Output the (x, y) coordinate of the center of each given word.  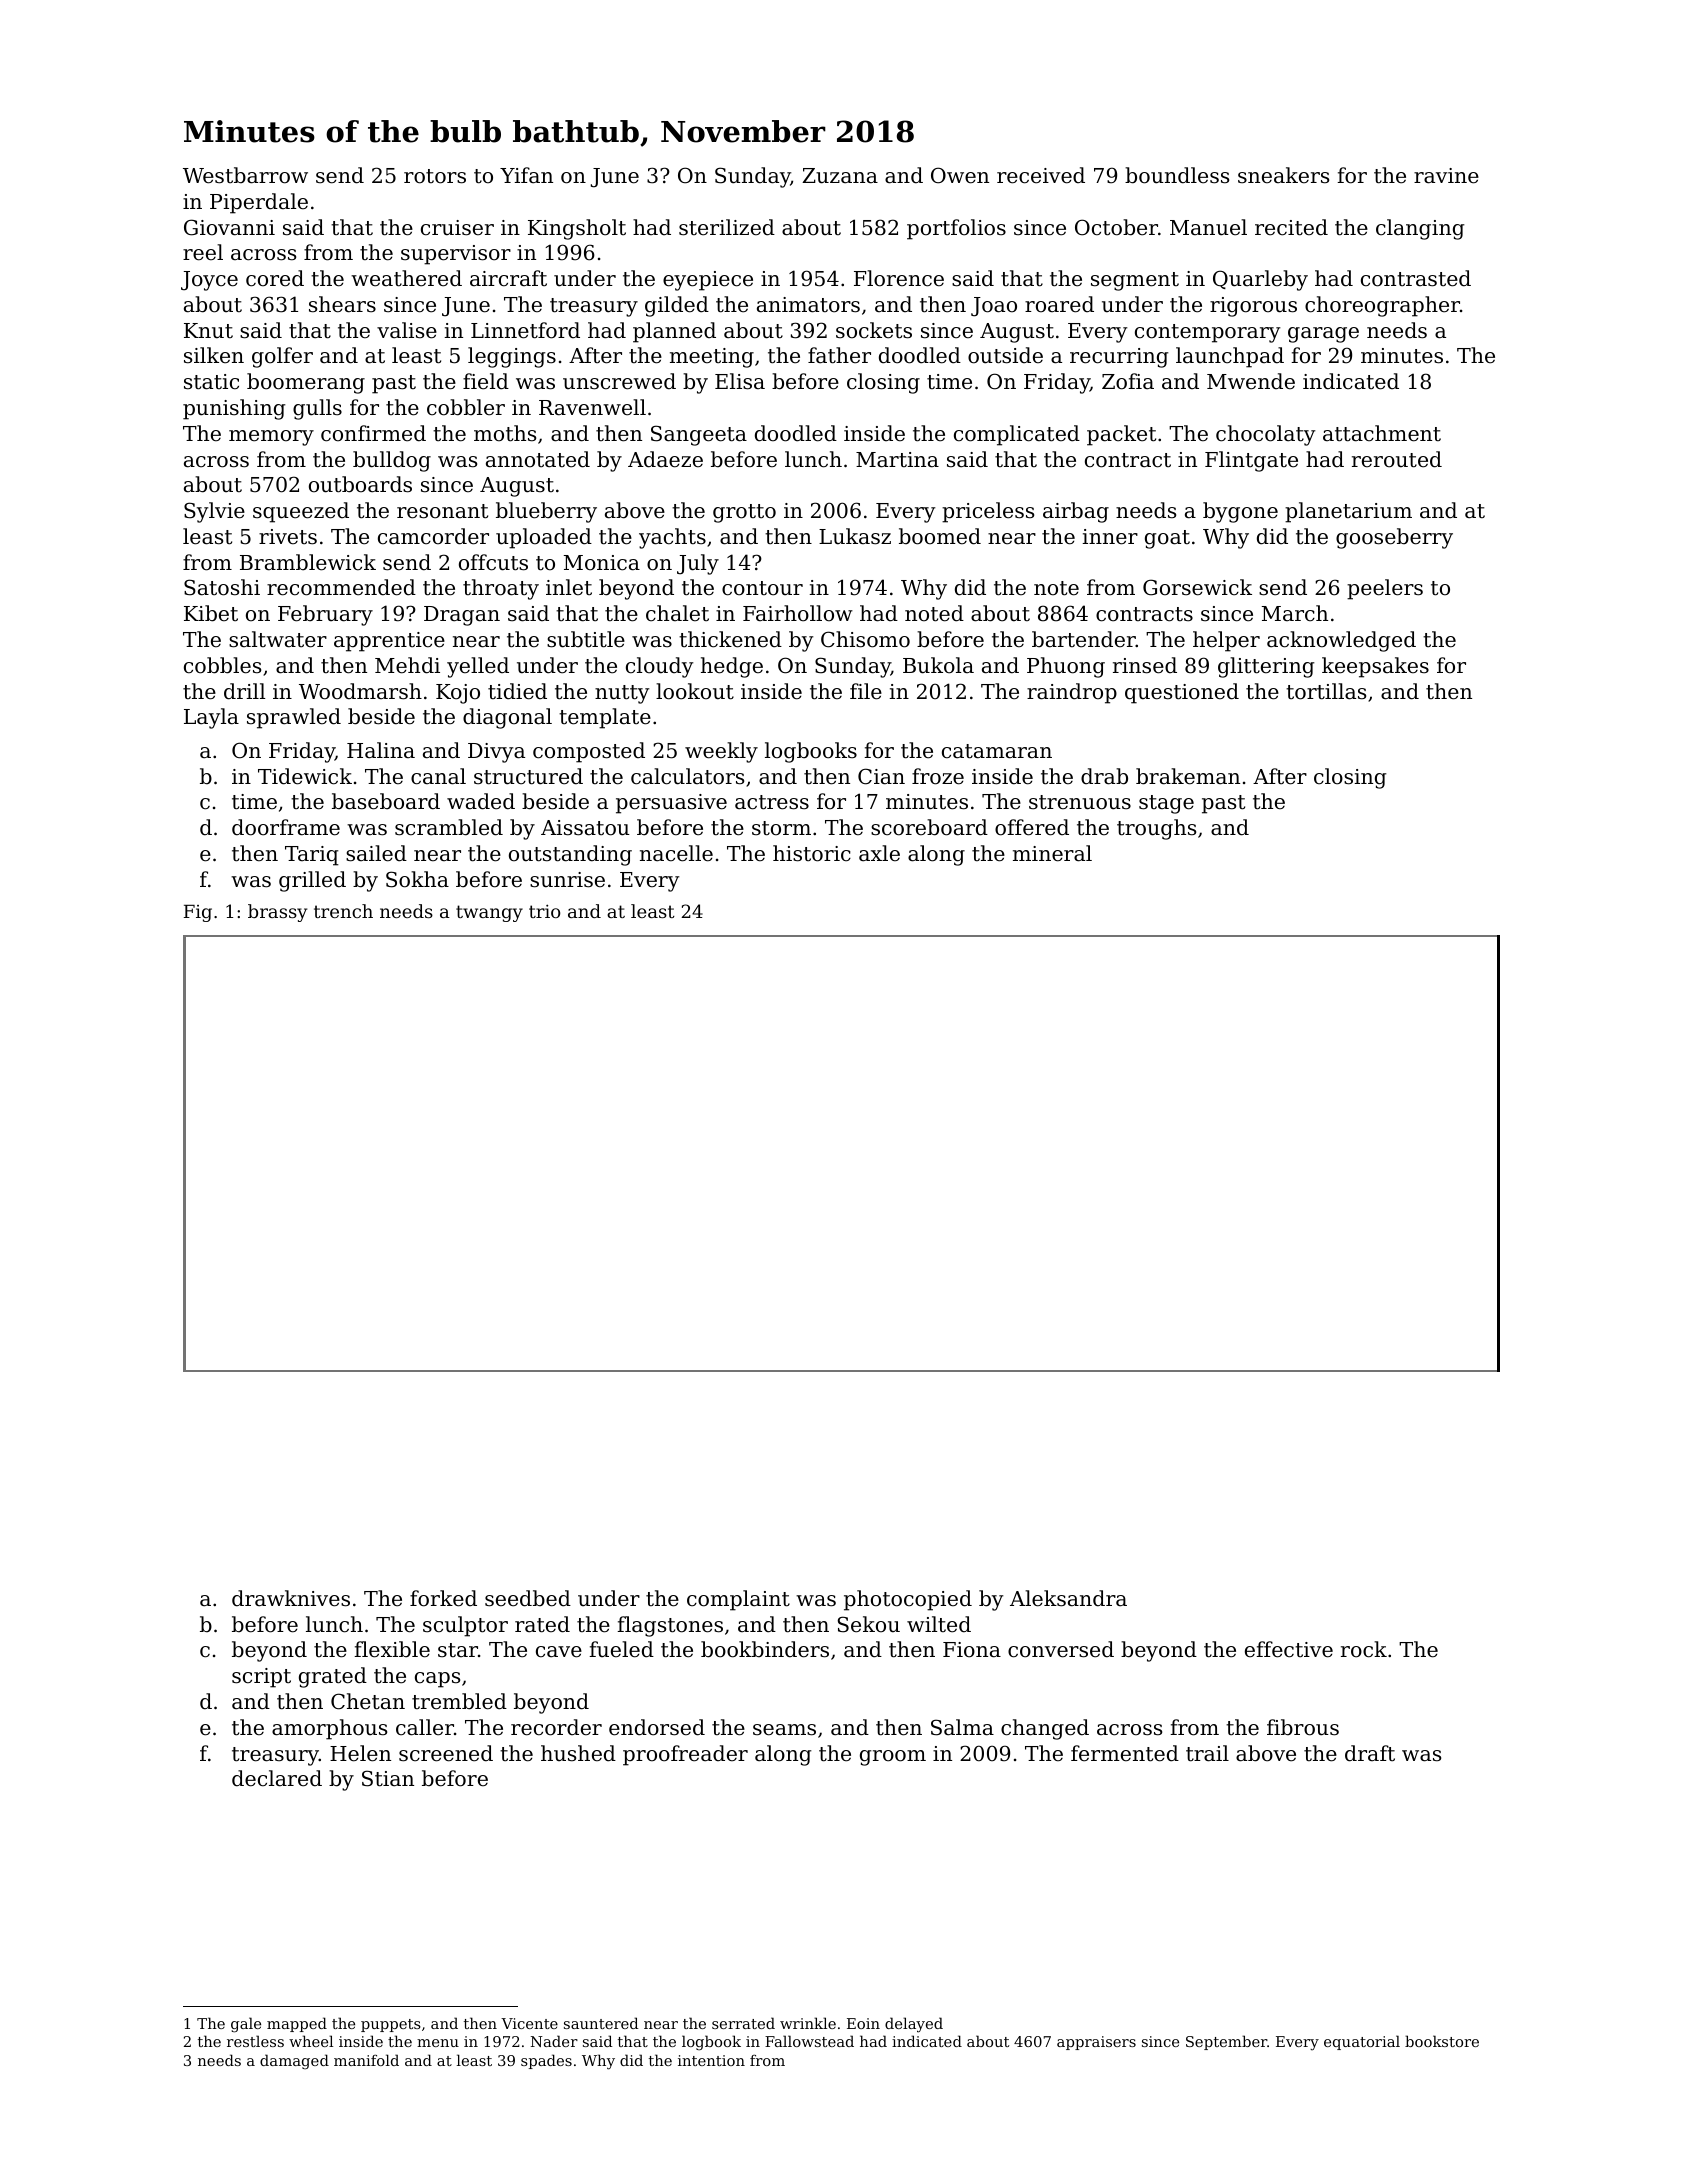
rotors (435, 176)
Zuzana (840, 176)
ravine (1446, 176)
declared (277, 1778)
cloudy (659, 667)
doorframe (286, 827)
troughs (1156, 829)
